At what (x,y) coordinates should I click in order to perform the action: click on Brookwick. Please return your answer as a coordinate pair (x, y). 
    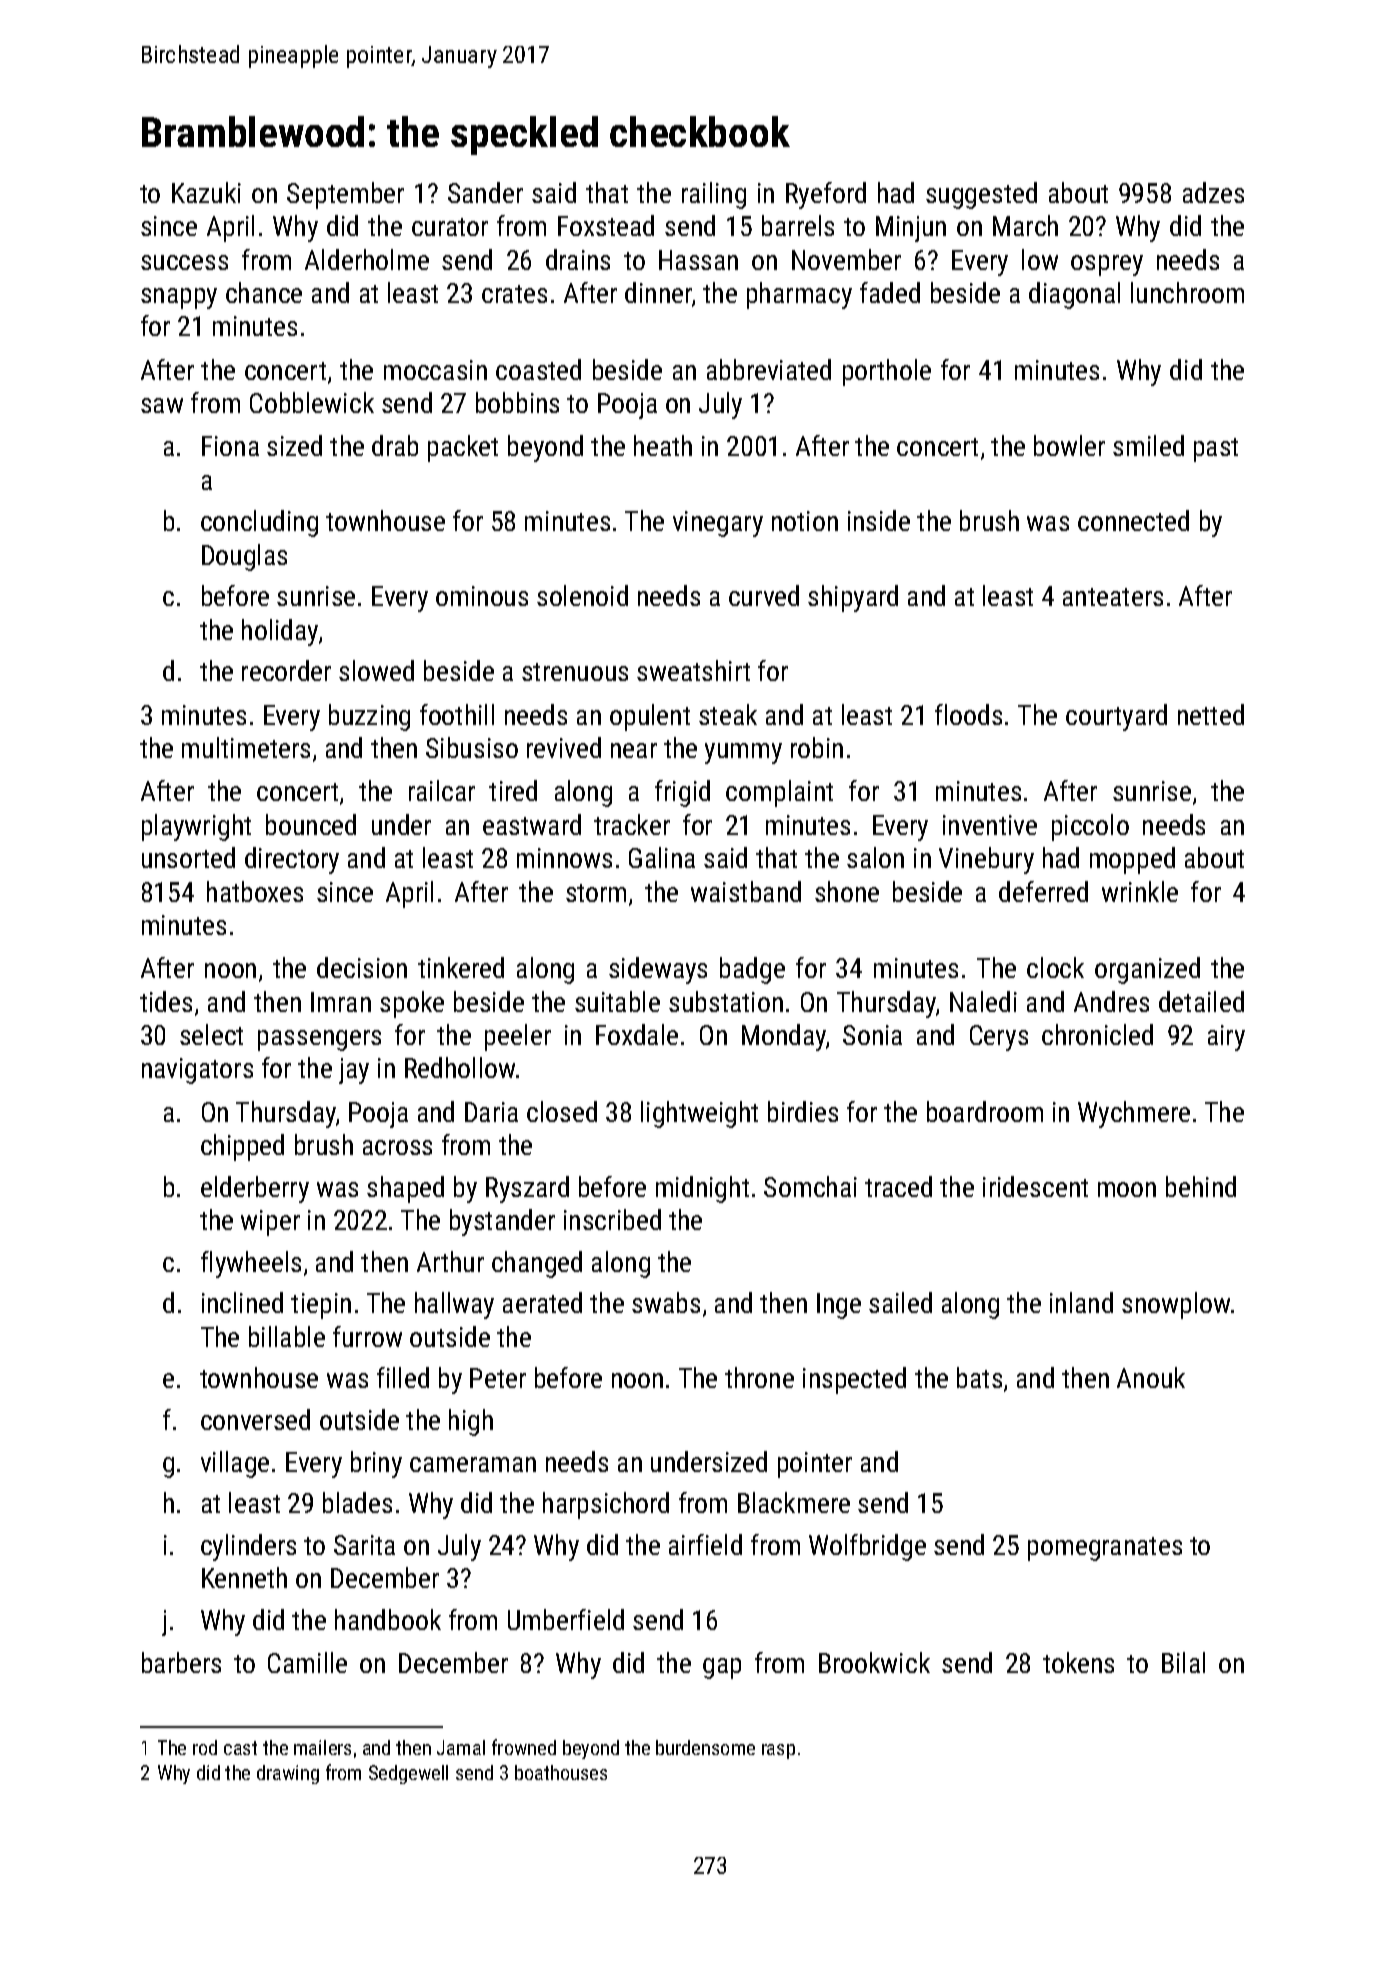
    Looking at the image, I should click on (874, 1662).
